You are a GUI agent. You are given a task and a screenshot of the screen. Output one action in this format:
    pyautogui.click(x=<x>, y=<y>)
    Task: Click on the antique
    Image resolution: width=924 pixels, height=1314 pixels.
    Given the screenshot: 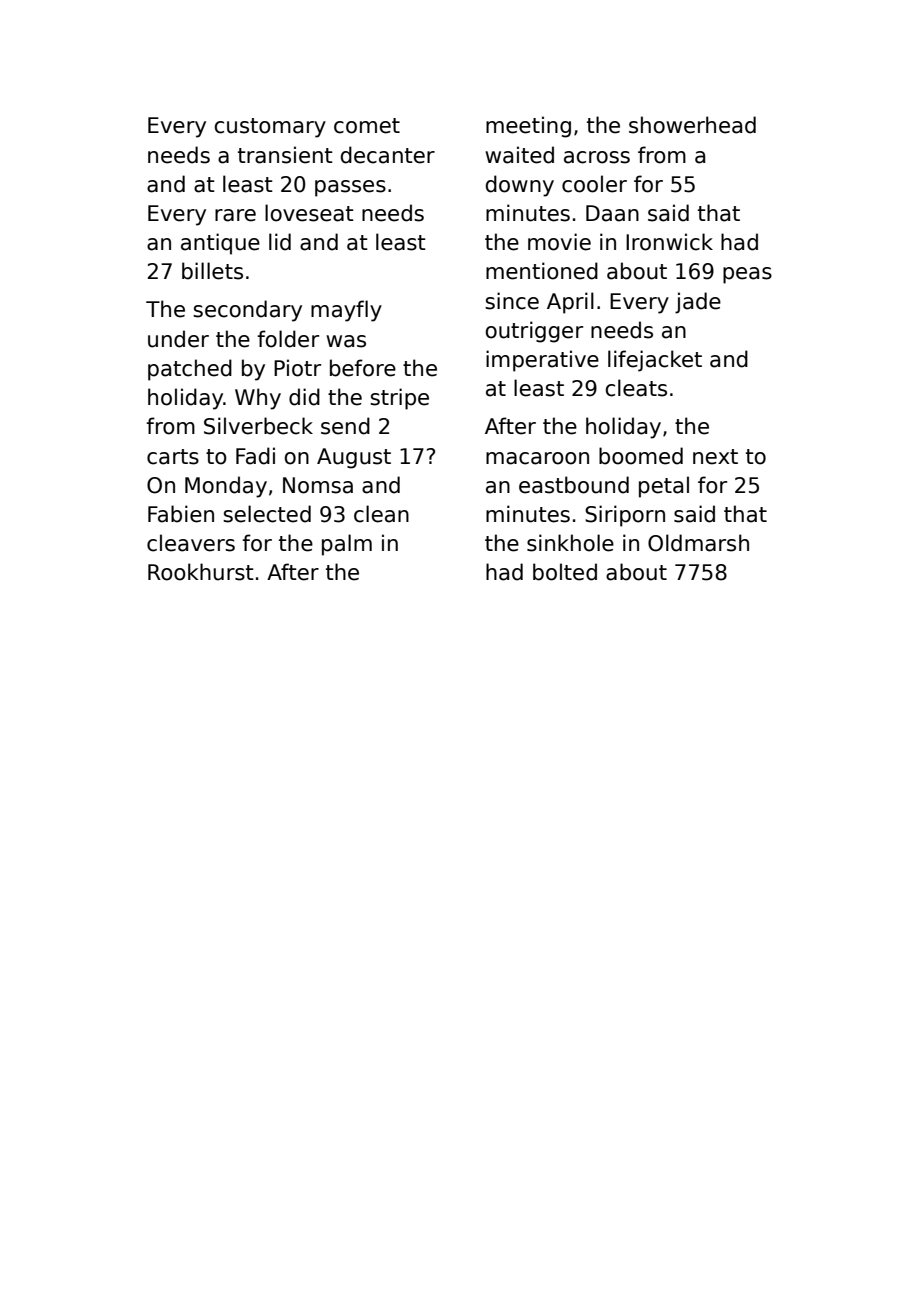 What is the action you would take?
    pyautogui.click(x=220, y=244)
